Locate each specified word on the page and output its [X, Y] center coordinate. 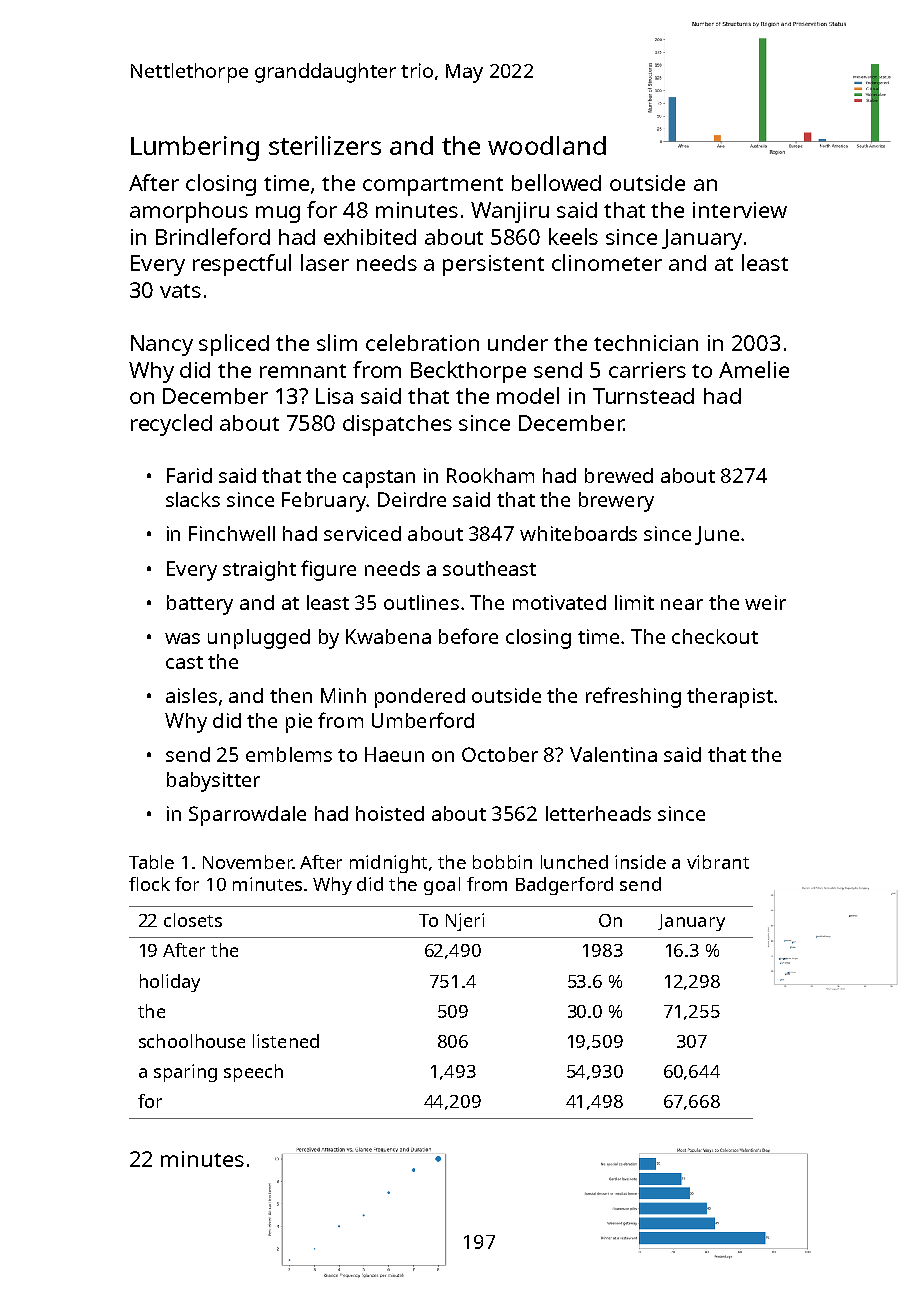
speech [253, 1073]
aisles [191, 695]
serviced [362, 533]
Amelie [754, 369]
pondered [420, 698]
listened [286, 1041]
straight [259, 571]
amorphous [189, 212]
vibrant [718, 862]
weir [765, 602]
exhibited [370, 237]
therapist [730, 698]
